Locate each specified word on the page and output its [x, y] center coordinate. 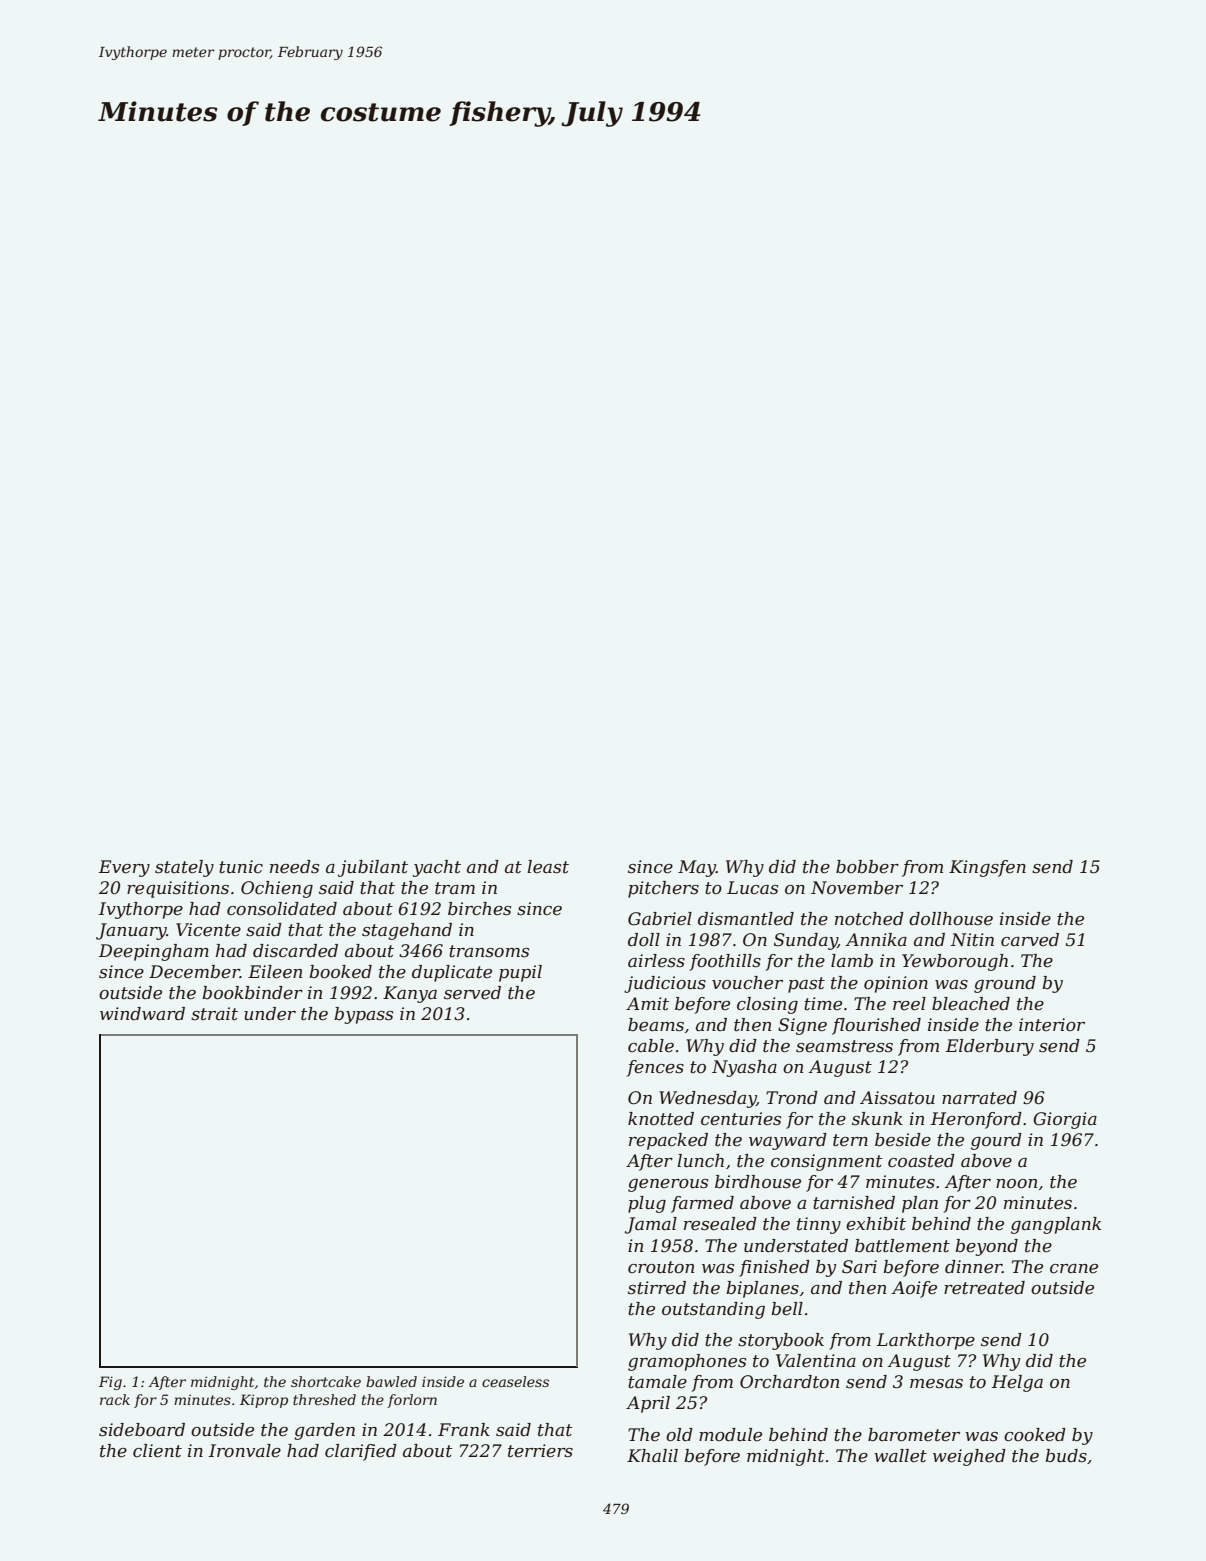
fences [655, 1068]
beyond [986, 1247]
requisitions [178, 889]
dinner [973, 1266]
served [472, 993]
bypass [363, 1015]
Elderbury [990, 1047]
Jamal [651, 1225]
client [157, 1451]
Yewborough [955, 962]
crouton [661, 1267]
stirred [657, 1288]
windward [142, 1013]
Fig [110, 1383]
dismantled [746, 919]
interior [1052, 1024]
